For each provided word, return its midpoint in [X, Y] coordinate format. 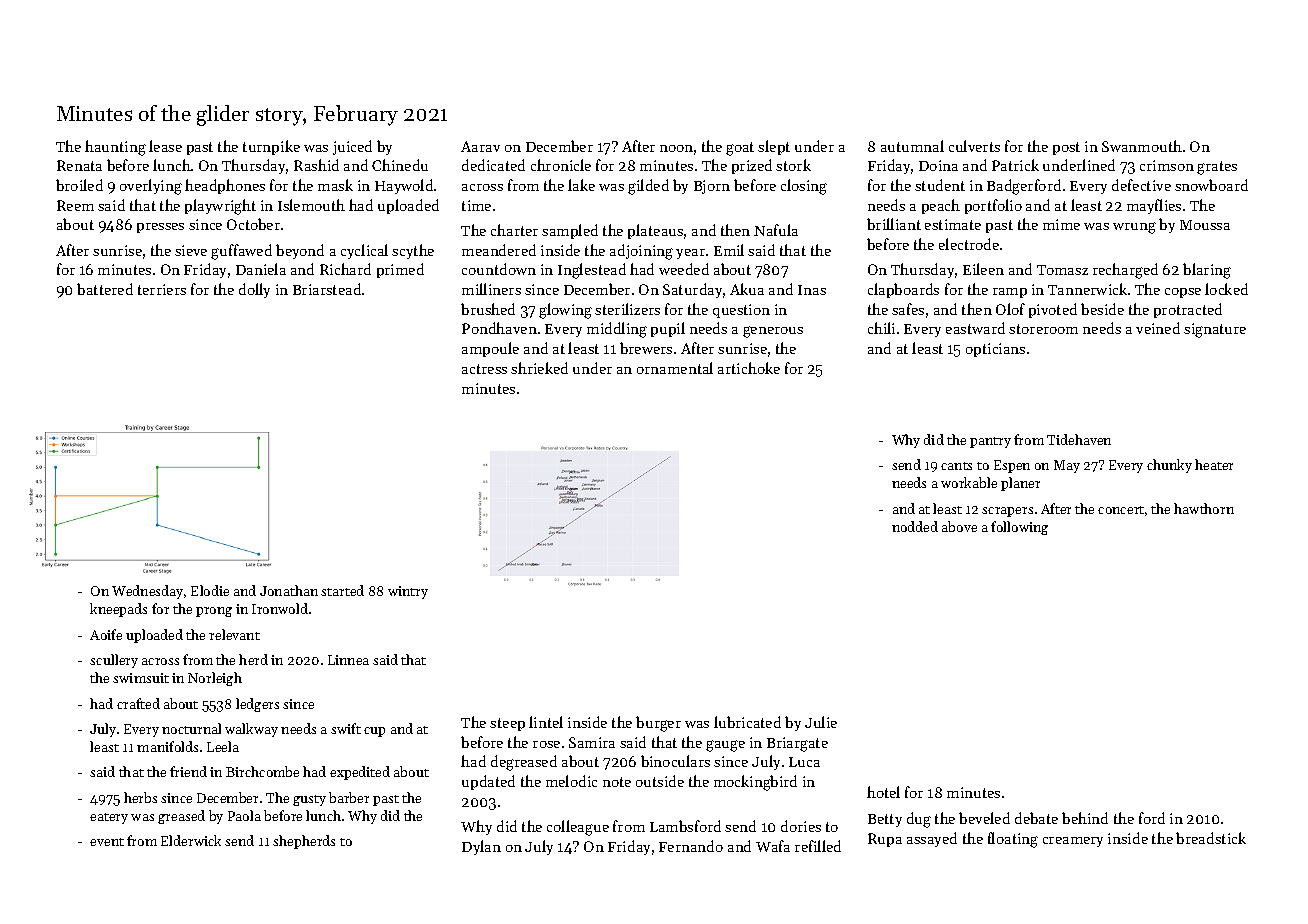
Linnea [348, 660]
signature [1215, 330]
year [690, 254]
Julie [821, 722]
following [1019, 528]
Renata [79, 165]
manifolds [167, 746]
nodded [915, 526]
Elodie [210, 590]
